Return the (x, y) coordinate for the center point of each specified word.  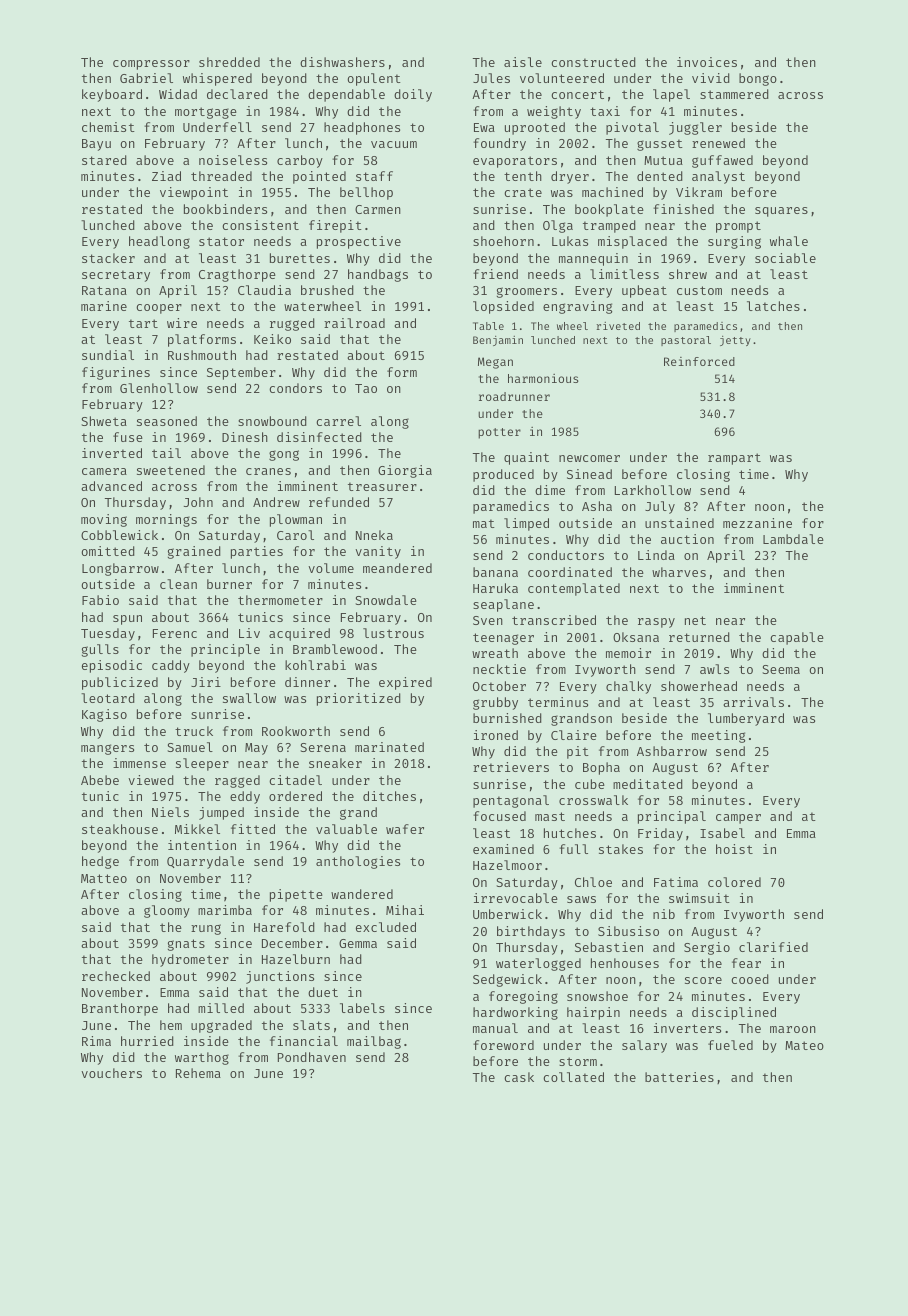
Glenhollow (159, 388)
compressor (151, 65)
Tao (366, 388)
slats (311, 1025)
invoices (707, 62)
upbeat (644, 291)
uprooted (535, 128)
